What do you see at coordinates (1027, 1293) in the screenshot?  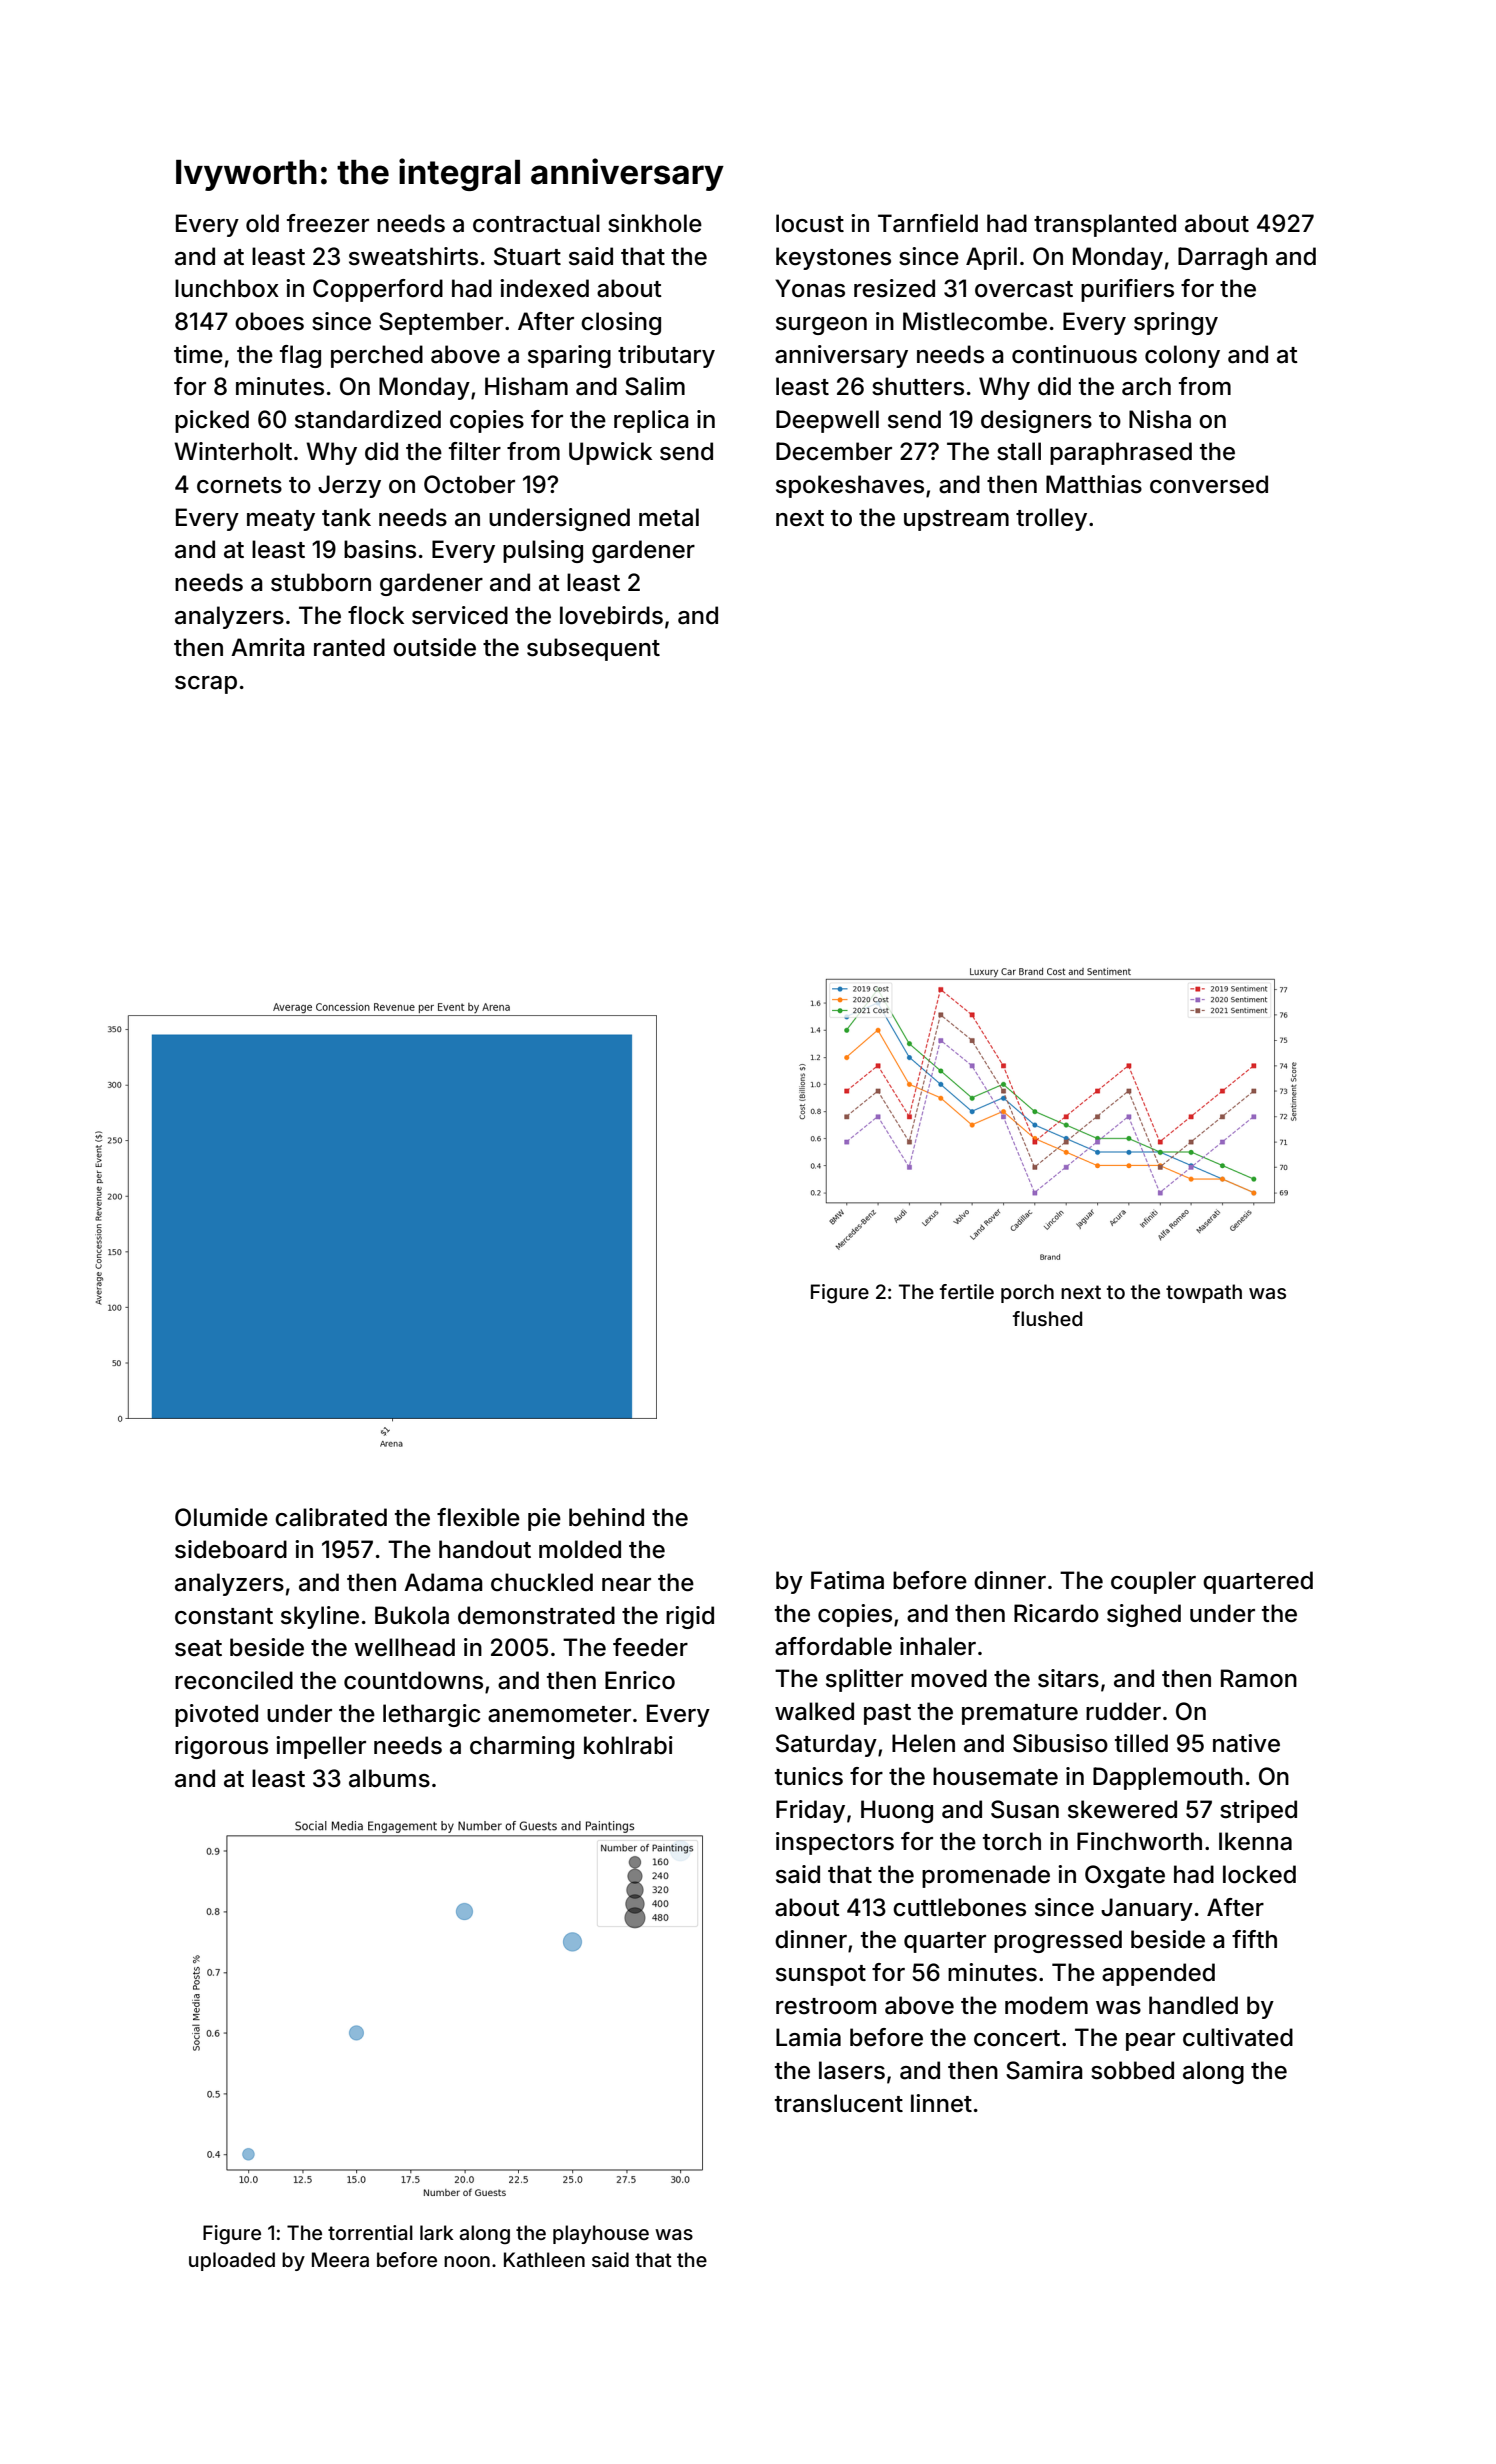 I see `porch` at bounding box center [1027, 1293].
